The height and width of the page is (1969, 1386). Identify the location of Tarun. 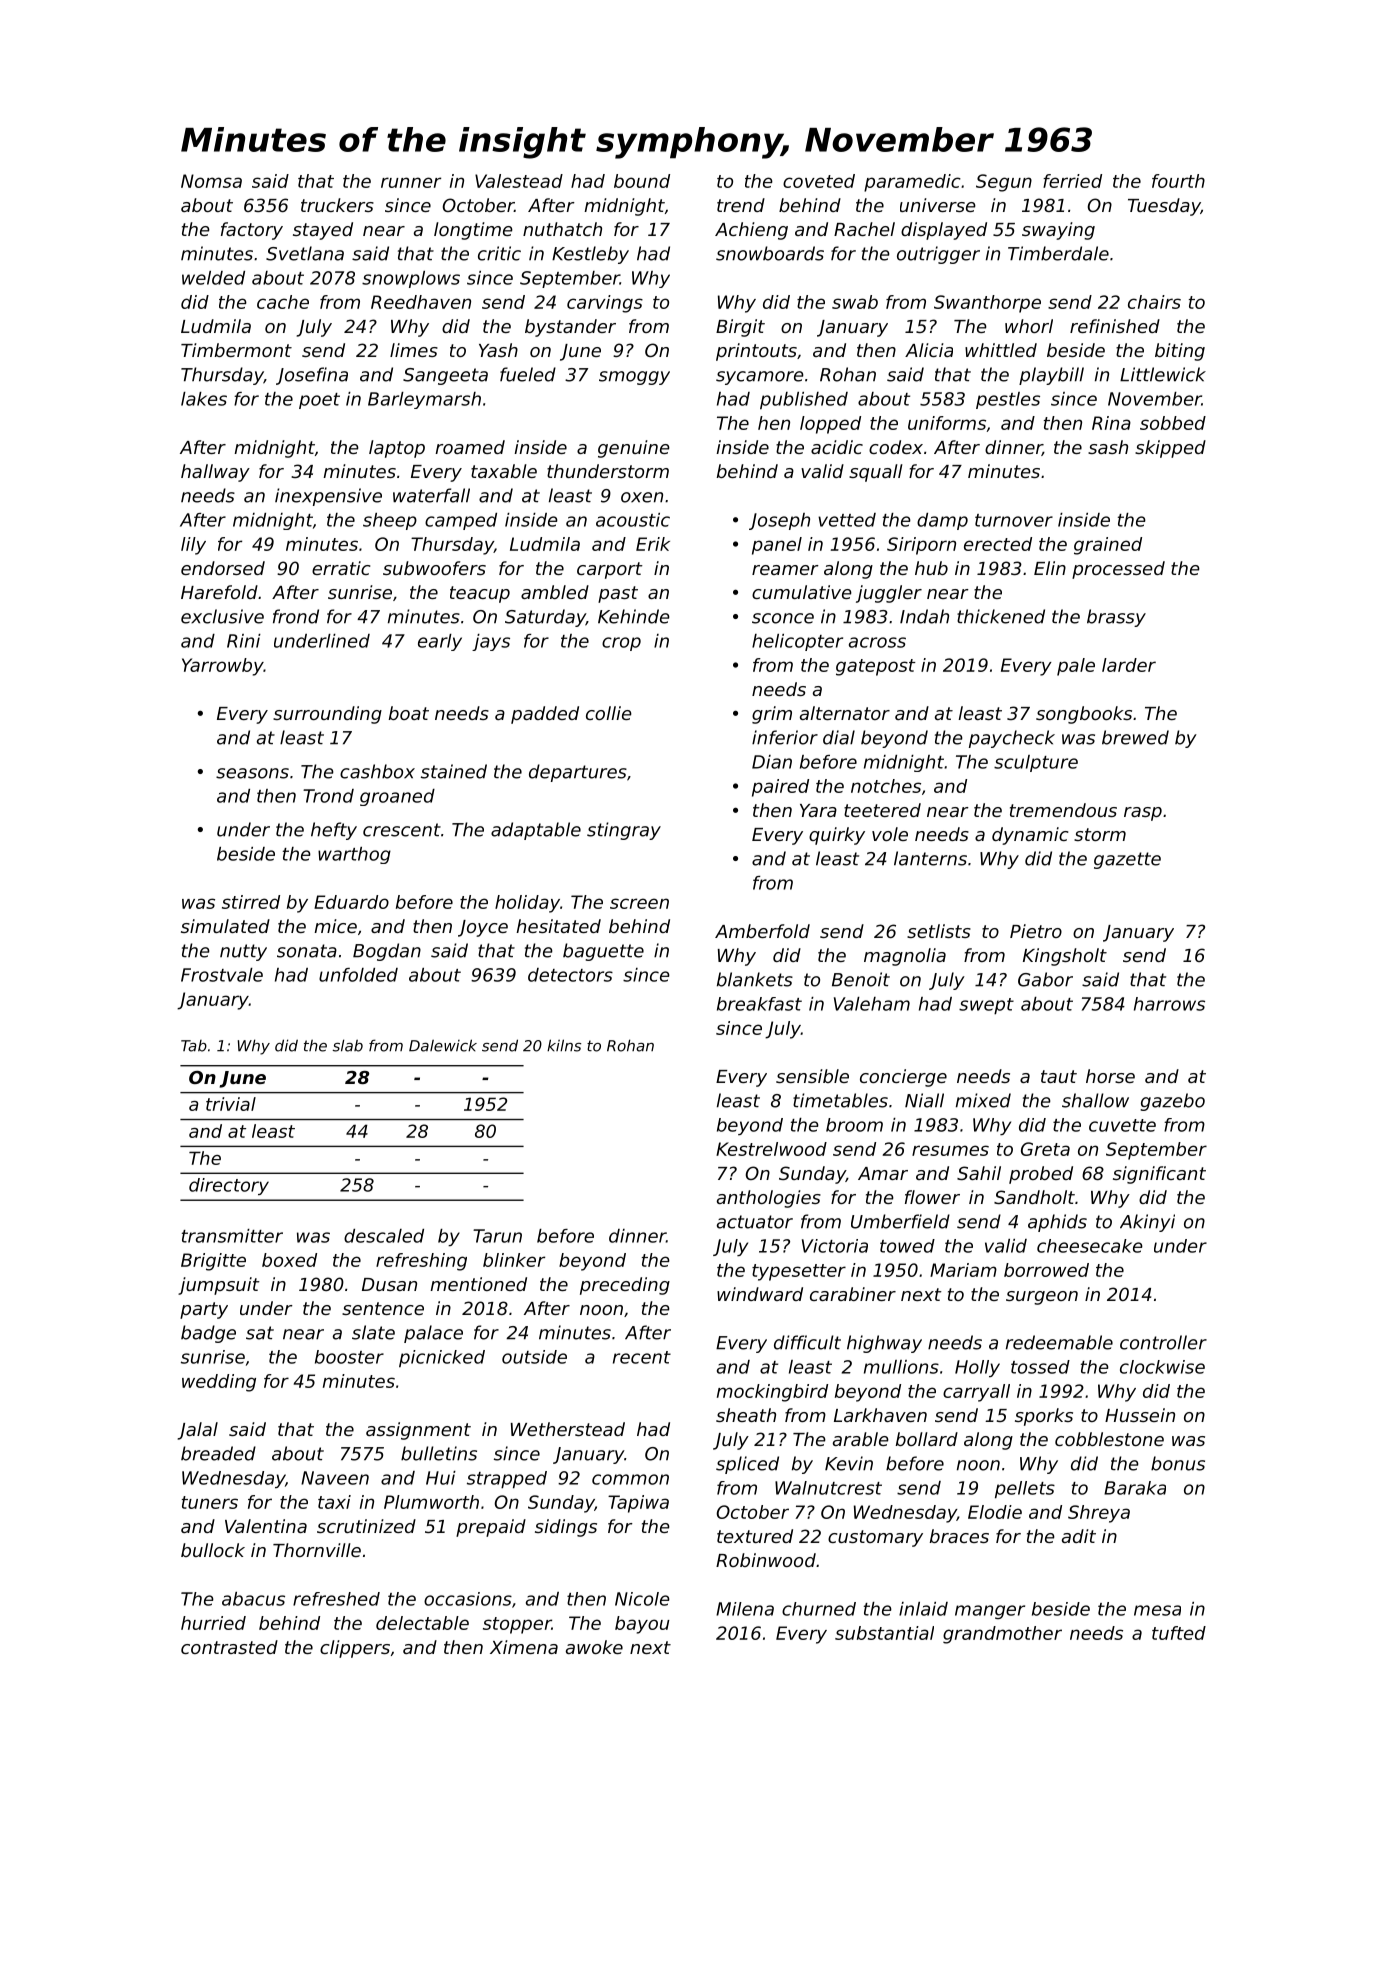
(497, 1236).
